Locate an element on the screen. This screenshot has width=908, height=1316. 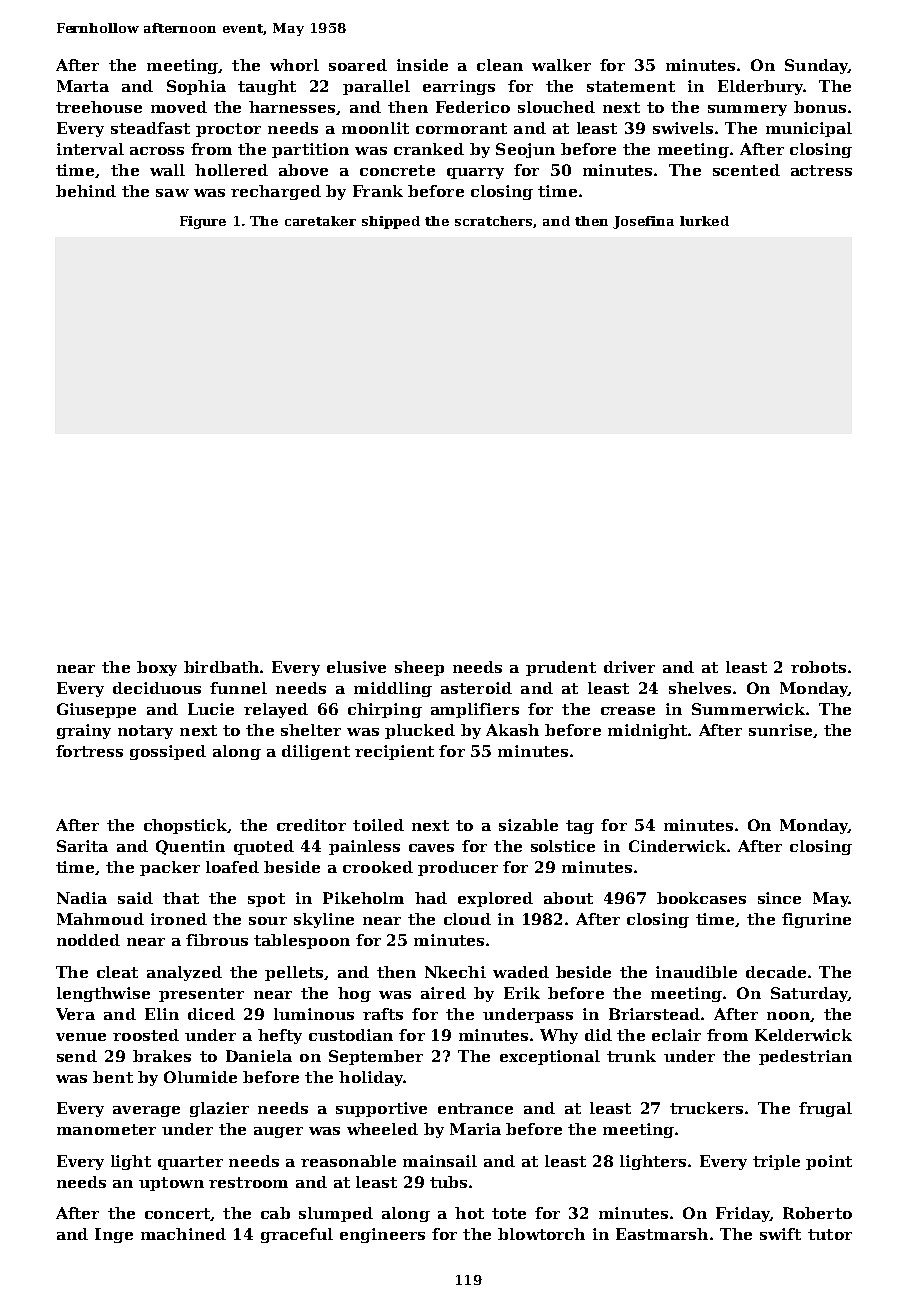
Marta is located at coordinates (83, 86).
